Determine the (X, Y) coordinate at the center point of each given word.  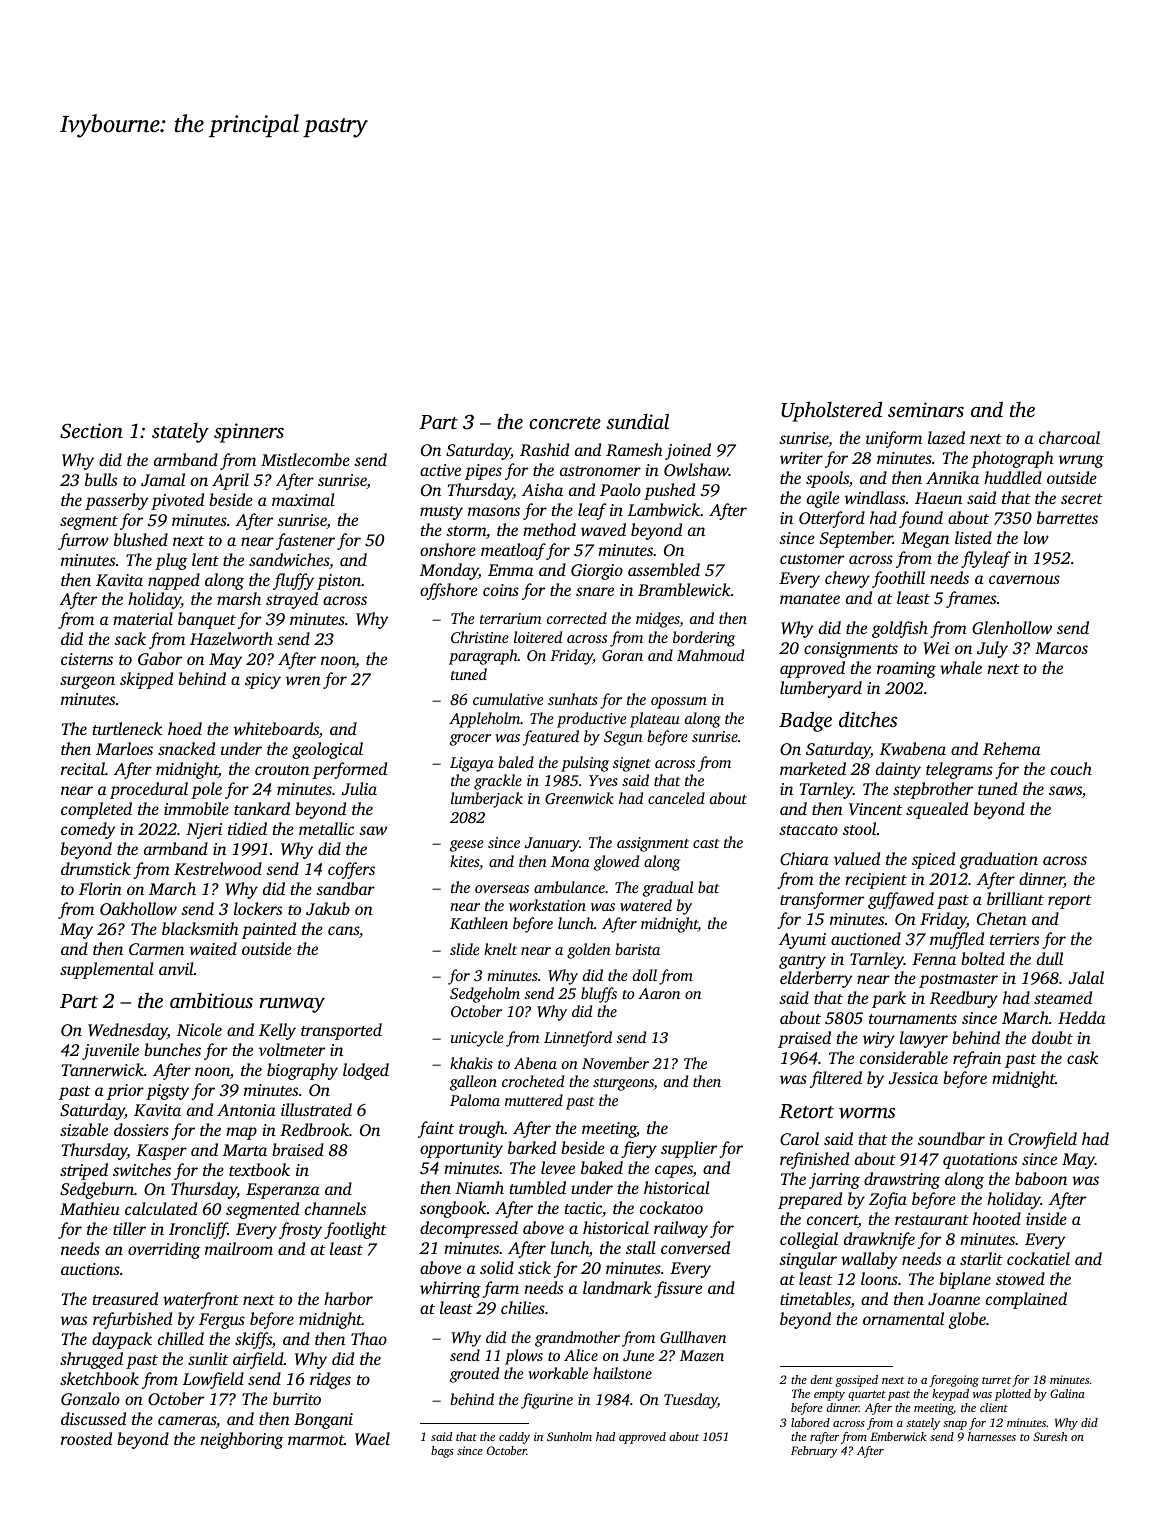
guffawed (901, 900)
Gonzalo (90, 1399)
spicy (263, 681)
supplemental (107, 970)
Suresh (1050, 1436)
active (440, 470)
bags (442, 1452)
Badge (805, 721)
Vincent (875, 809)
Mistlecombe (305, 459)
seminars (926, 409)
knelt (500, 949)
